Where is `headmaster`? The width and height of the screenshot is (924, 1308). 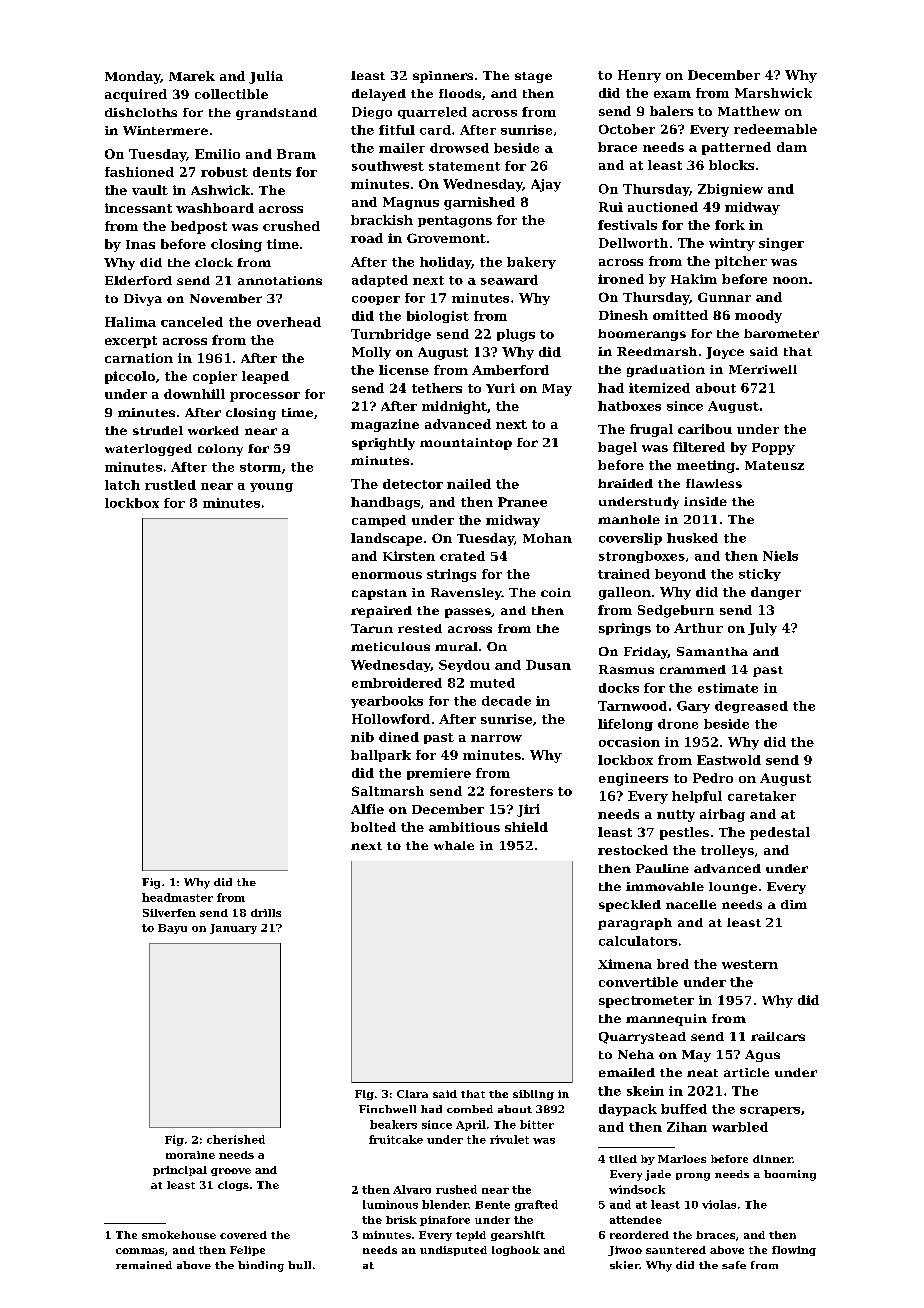 headmaster is located at coordinates (177, 897).
